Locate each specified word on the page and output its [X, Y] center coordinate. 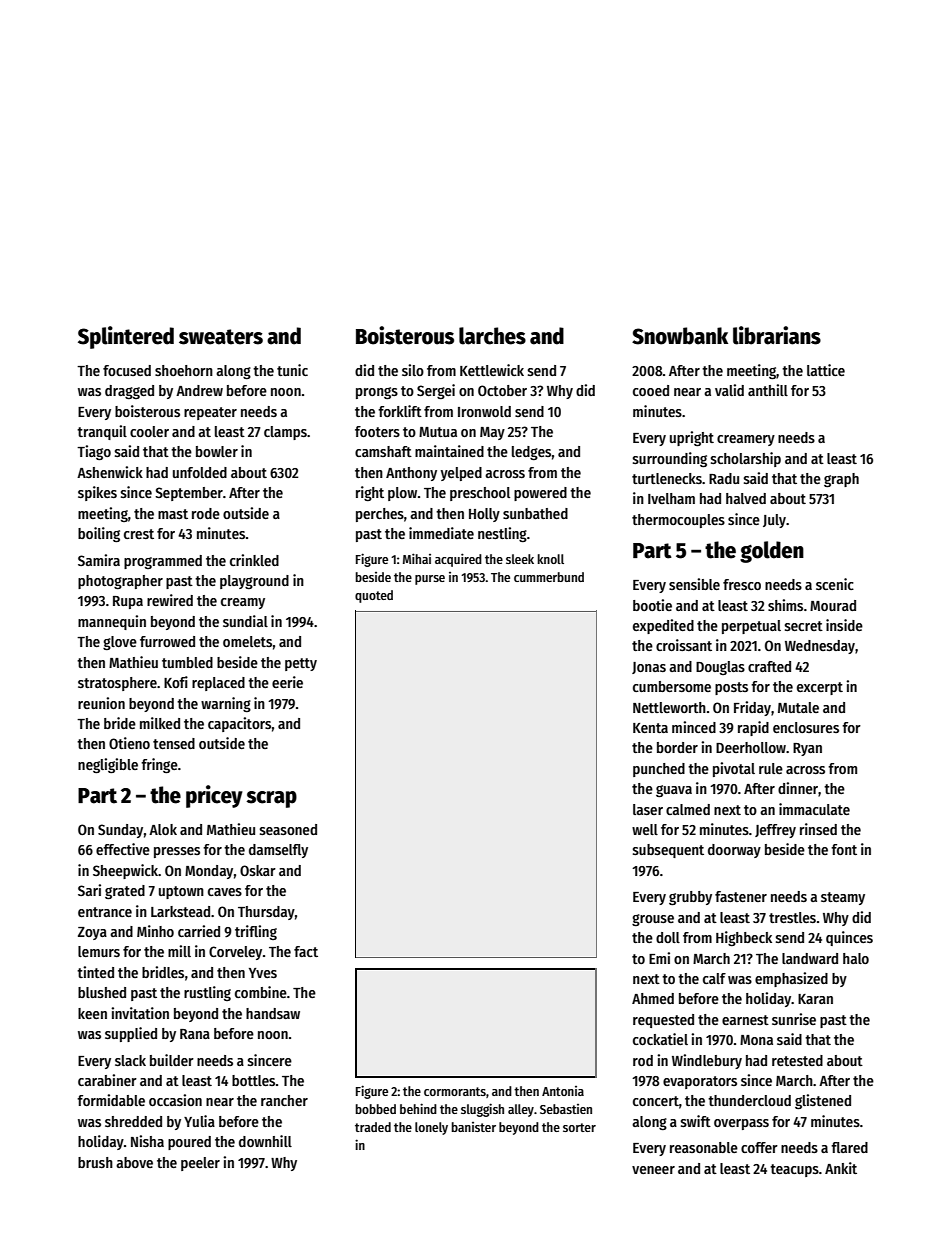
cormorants [455, 1091]
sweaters [221, 337]
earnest [745, 1020]
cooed [651, 390]
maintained [449, 451]
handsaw [273, 1013]
